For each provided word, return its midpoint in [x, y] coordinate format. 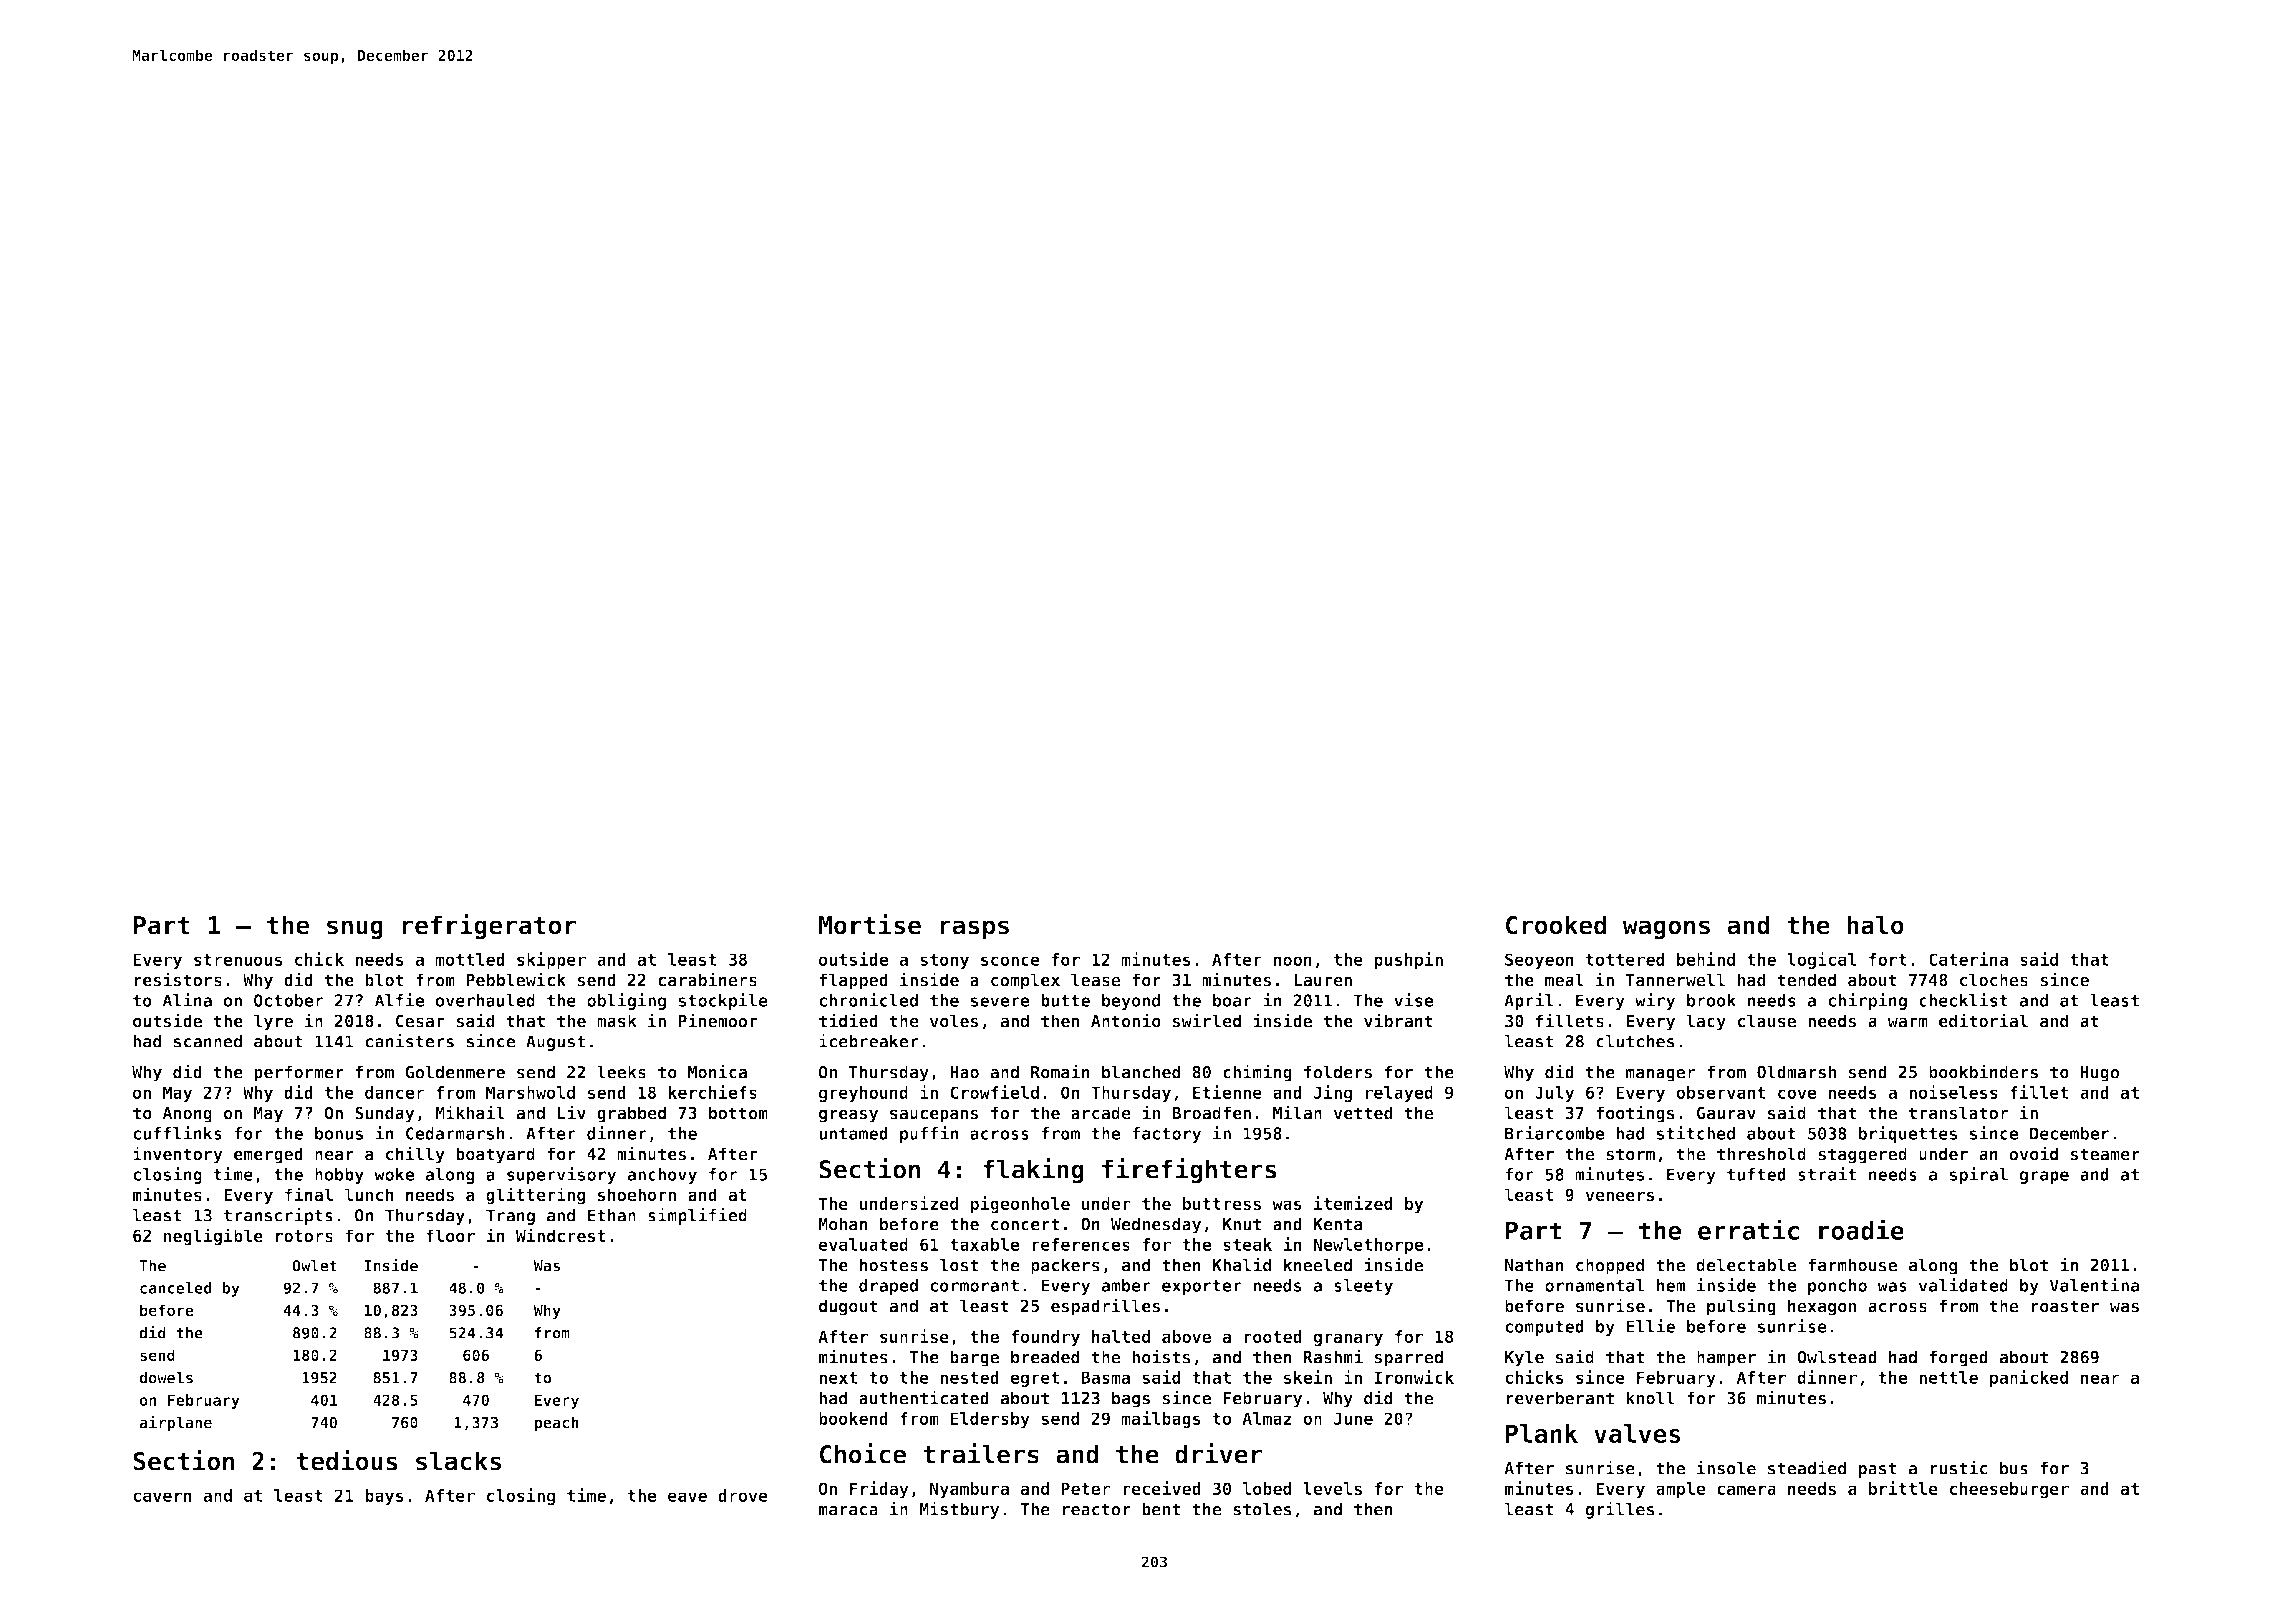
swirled [1207, 1020]
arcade [1101, 1113]
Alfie [400, 1000]
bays [384, 1497]
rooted [1273, 1336]
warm [1908, 1022]
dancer [395, 1092]
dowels [166, 1377]
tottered [1625, 959]
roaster [2065, 1306]
